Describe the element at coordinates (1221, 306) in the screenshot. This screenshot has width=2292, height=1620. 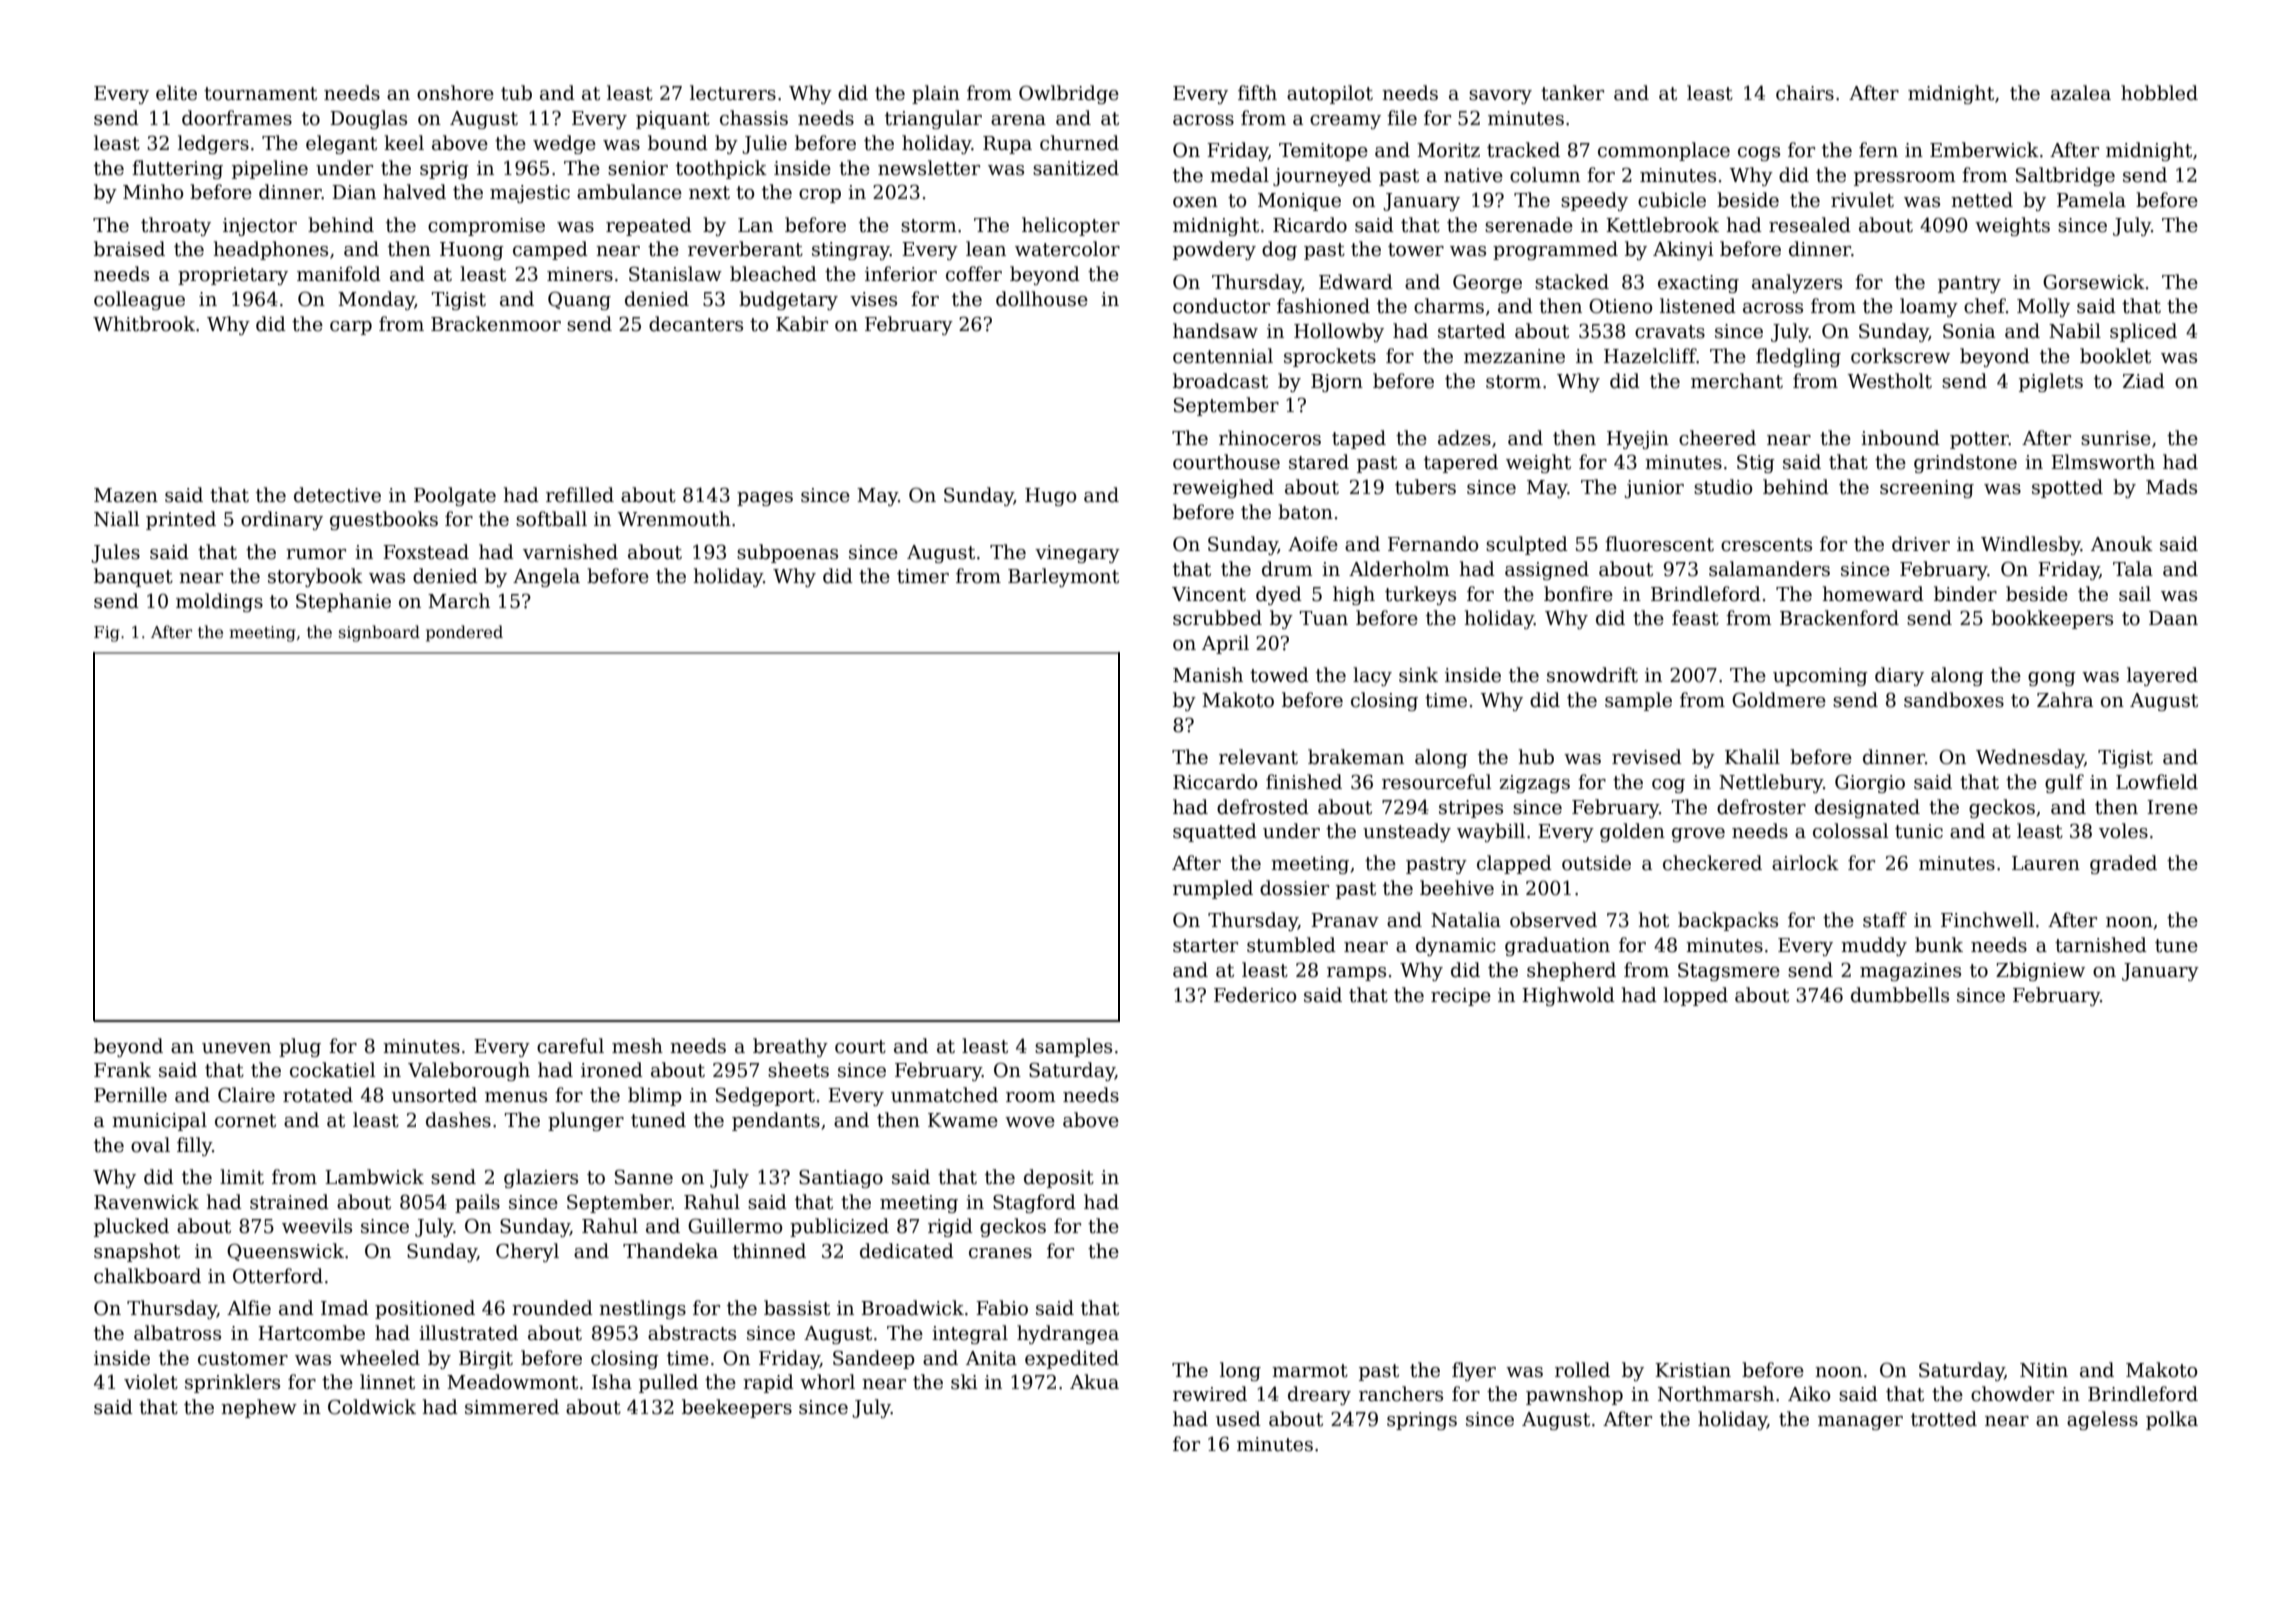
I see `conductor` at that location.
